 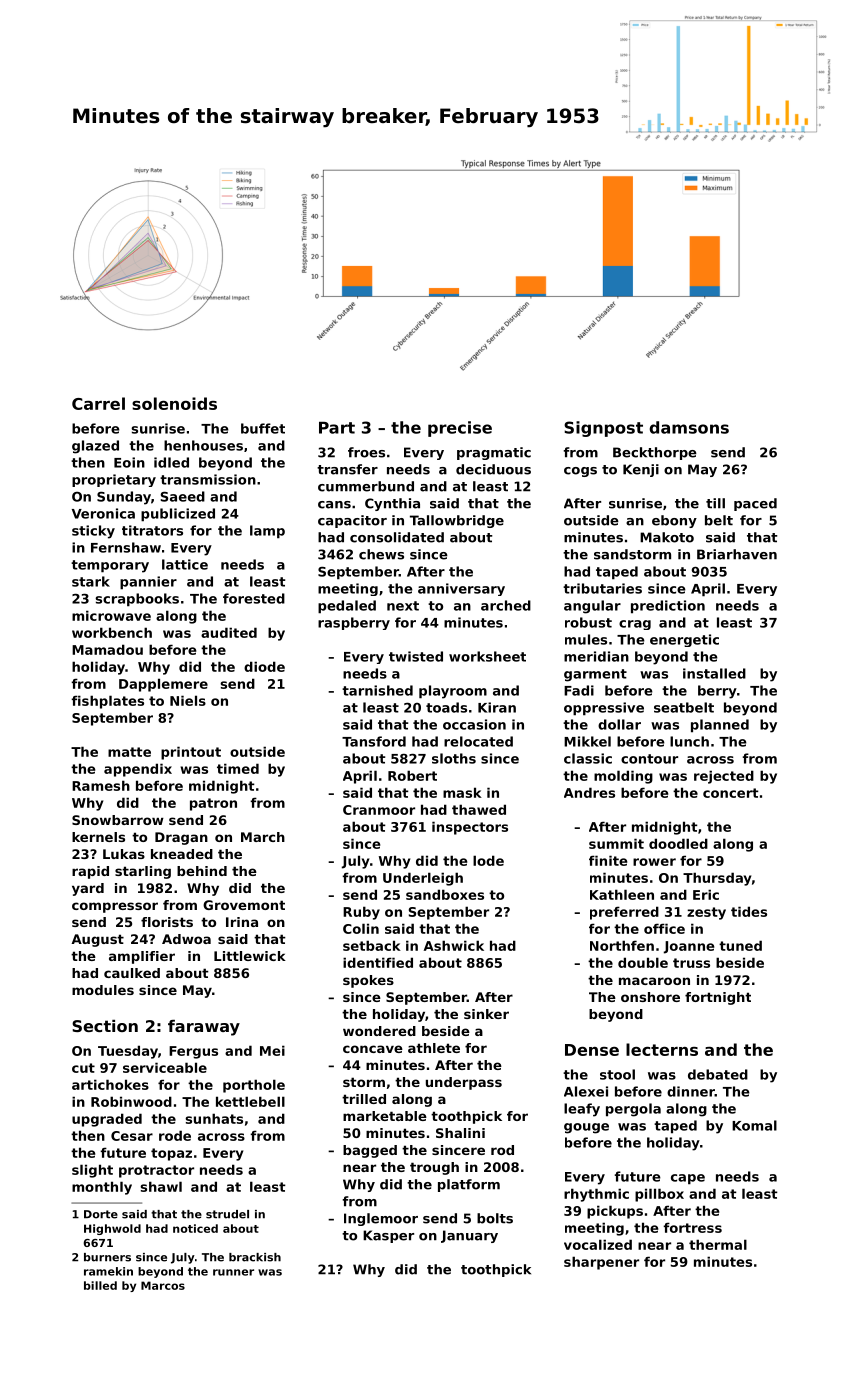 What do you see at coordinates (624, 913) in the image?
I see `preferred` at bounding box center [624, 913].
